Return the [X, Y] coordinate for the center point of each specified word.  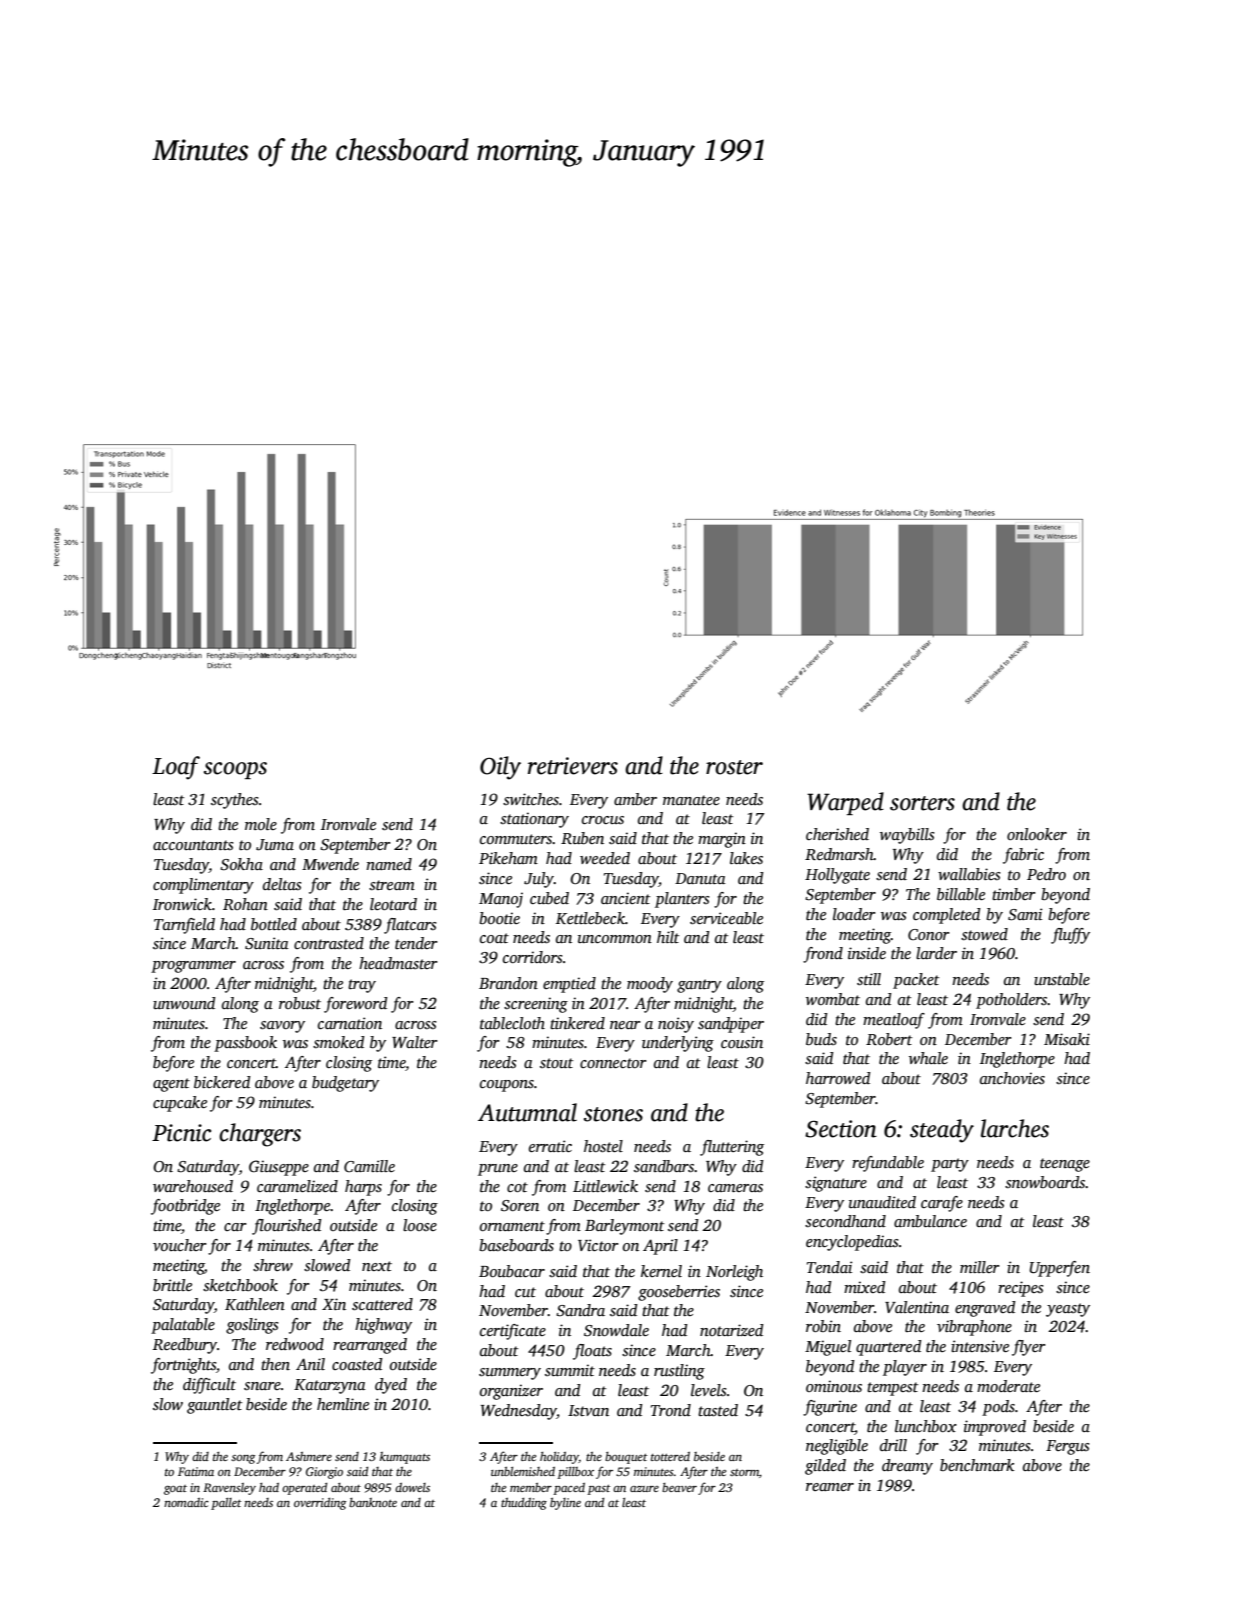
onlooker [1037, 834]
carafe [942, 1204]
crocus [603, 820]
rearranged [370, 1346]
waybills [907, 836]
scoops [235, 770]
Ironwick [182, 904]
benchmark [977, 1465]
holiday [559, 1458]
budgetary [345, 1084]
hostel [603, 1146]
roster [734, 767]
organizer [511, 1392]
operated [304, 1489]
